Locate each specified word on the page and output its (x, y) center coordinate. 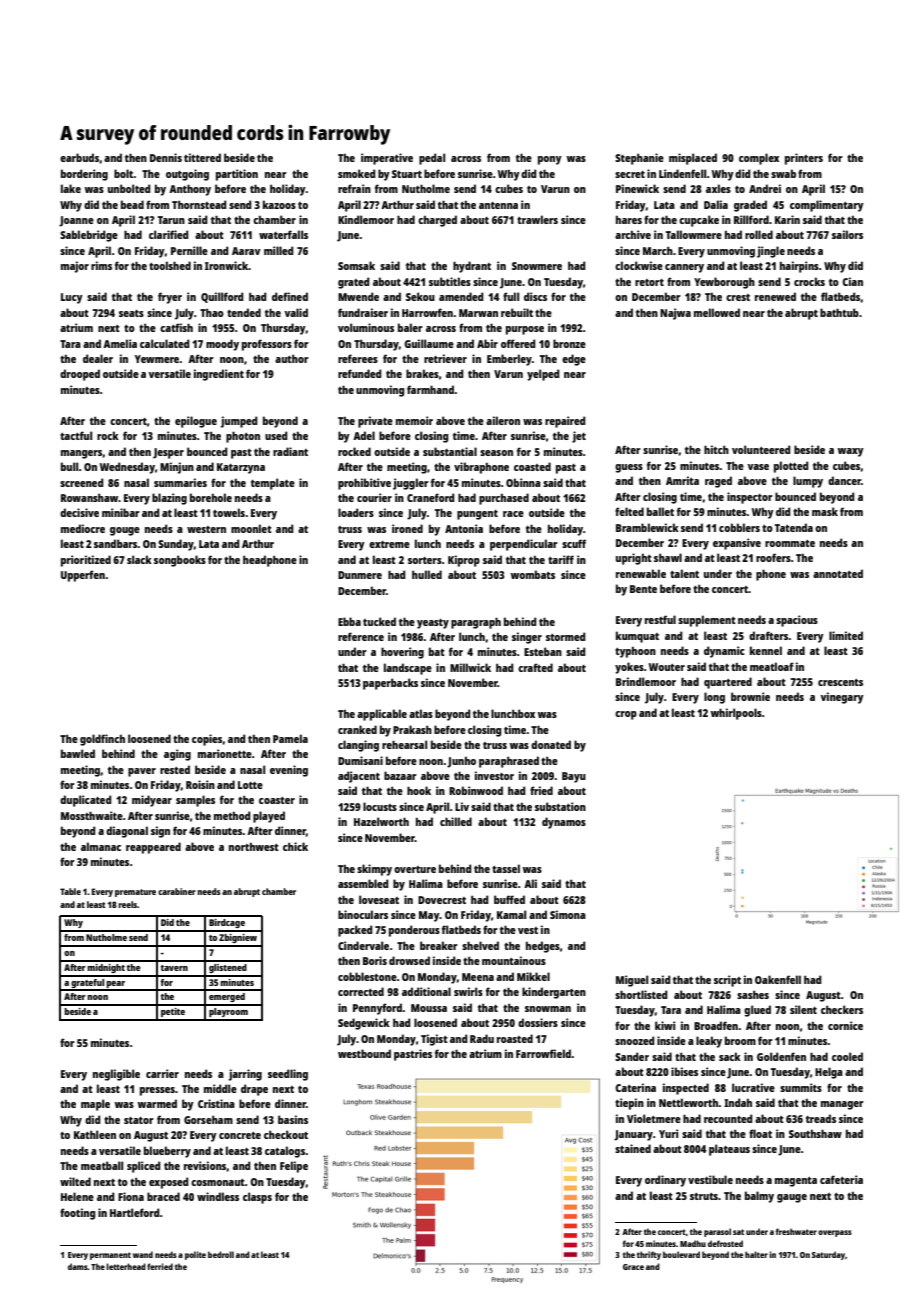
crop (626, 715)
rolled (759, 234)
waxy (851, 452)
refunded (360, 373)
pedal (432, 159)
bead (132, 204)
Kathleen (95, 1134)
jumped (239, 422)
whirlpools (736, 714)
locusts (380, 806)
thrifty (649, 1255)
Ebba (349, 621)
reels (127, 904)
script (727, 981)
